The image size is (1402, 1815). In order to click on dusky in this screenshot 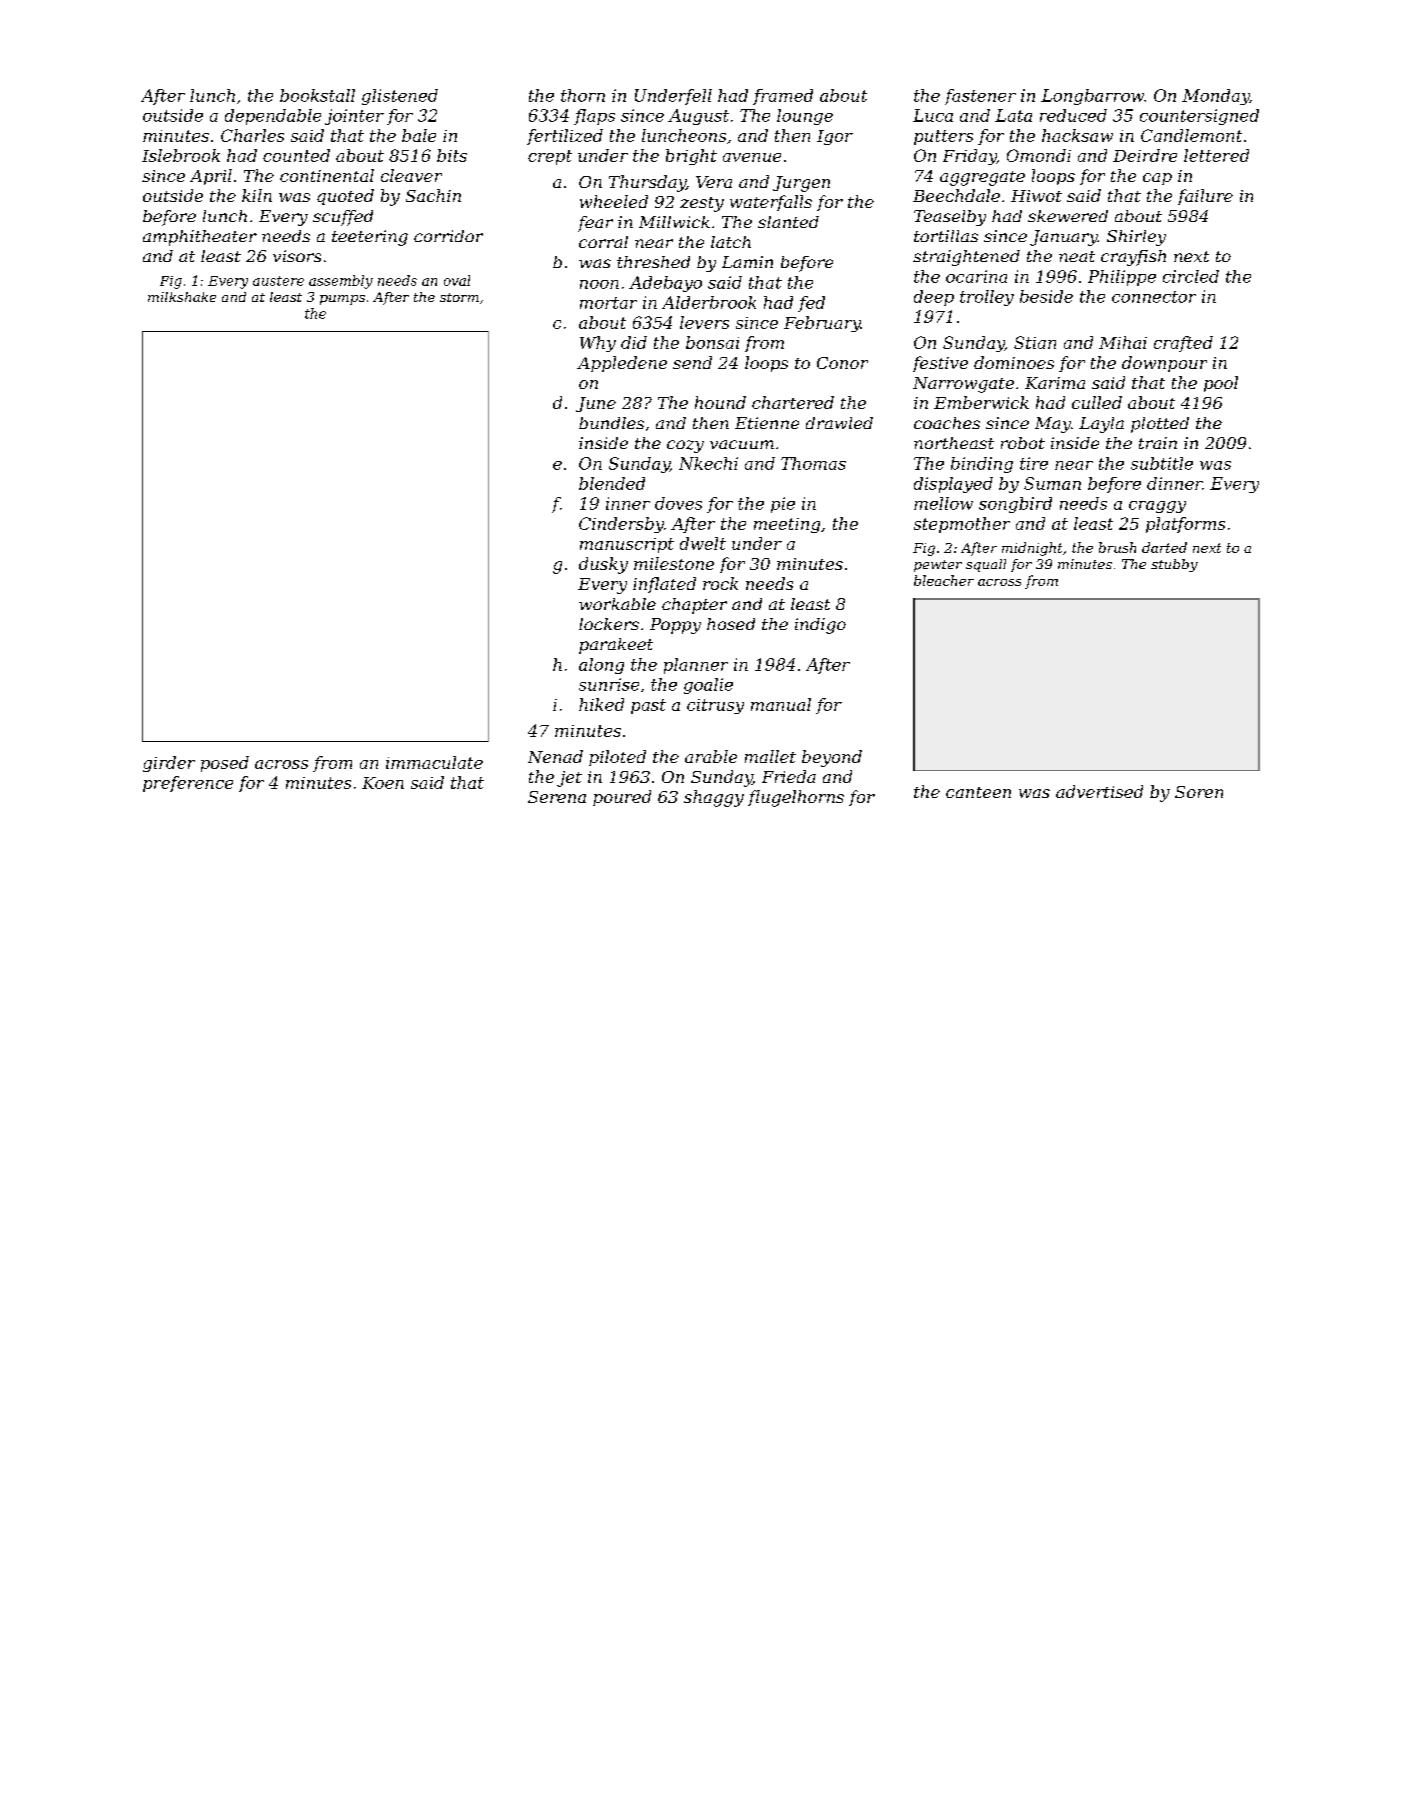, I will do `click(603, 565)`.
